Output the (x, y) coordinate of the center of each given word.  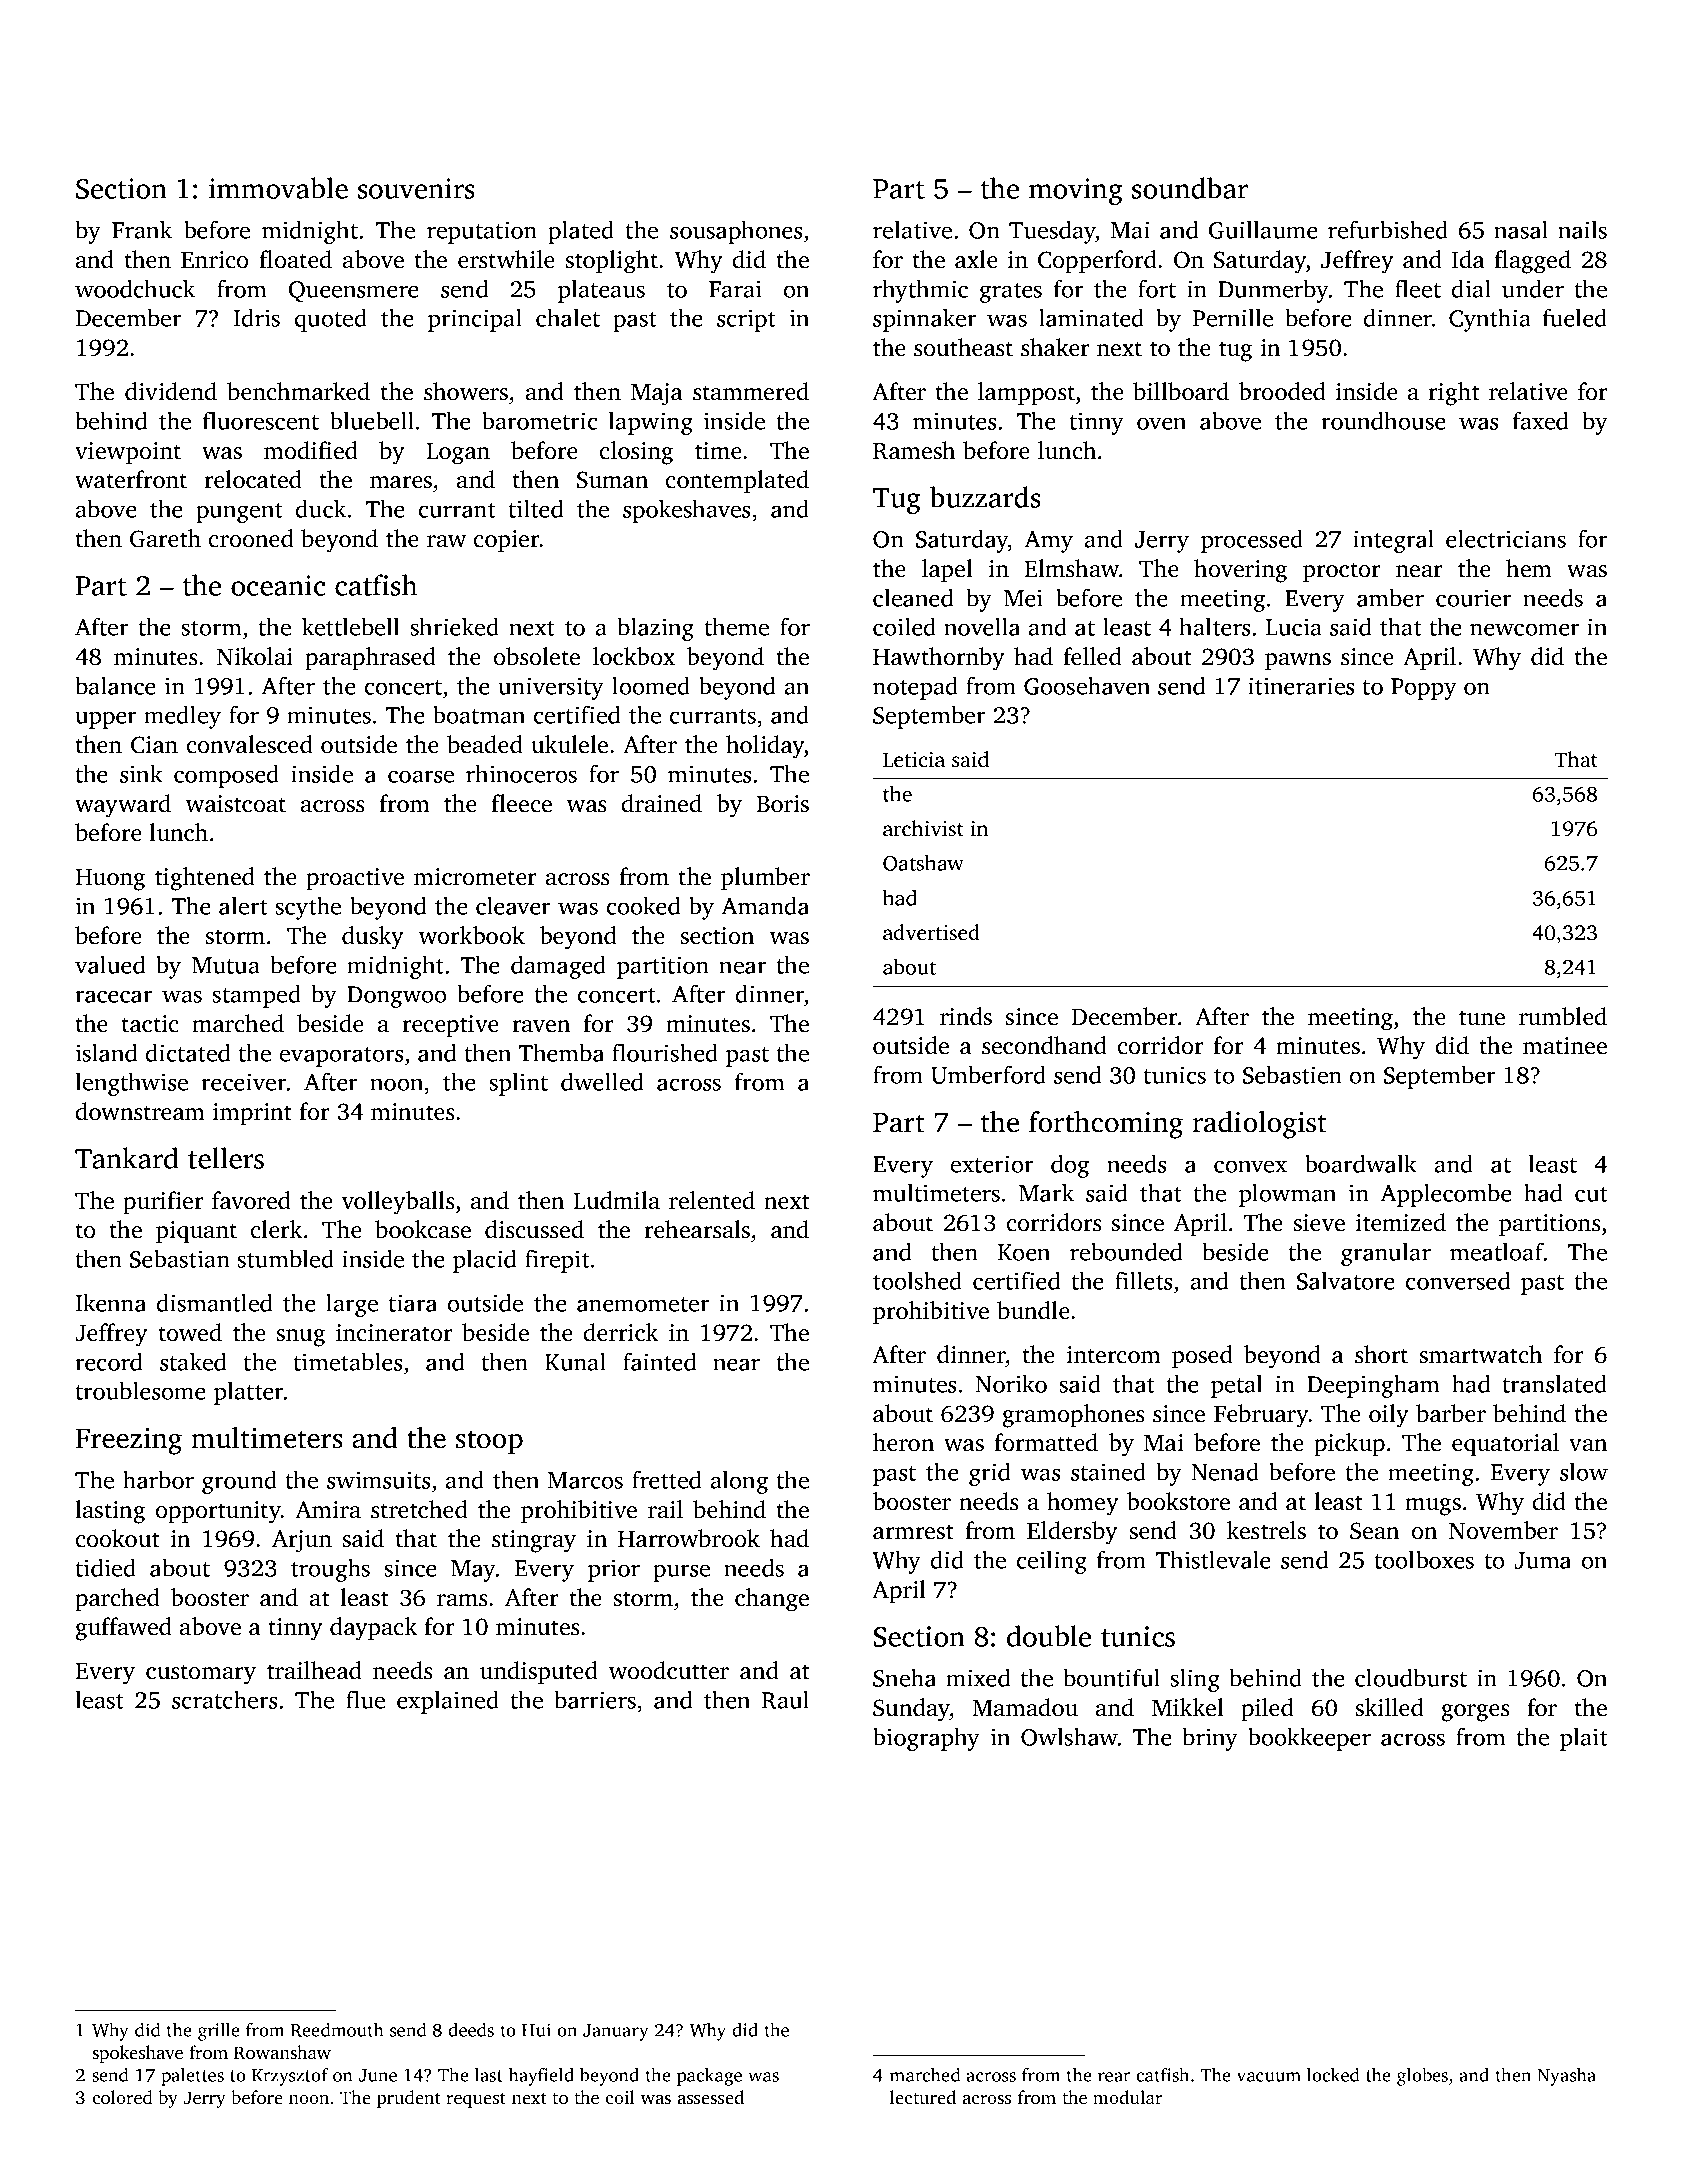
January (616, 2032)
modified (311, 450)
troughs (330, 1570)
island (106, 1053)
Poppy (1424, 689)
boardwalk (1361, 1164)
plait (1584, 1739)
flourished (665, 1053)
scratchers (224, 1700)
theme (736, 627)
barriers (595, 1700)
